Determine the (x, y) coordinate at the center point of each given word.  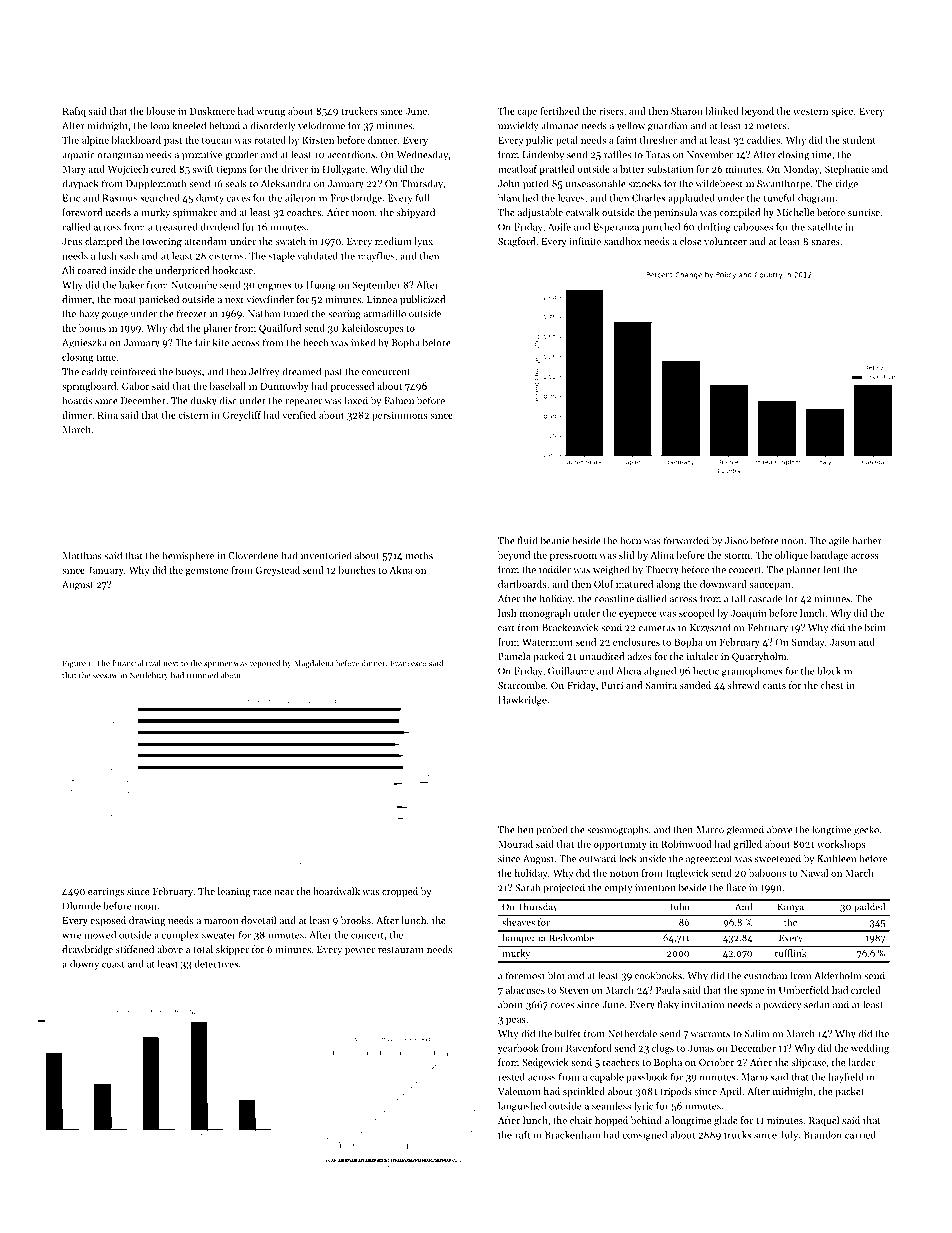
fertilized (560, 111)
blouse (160, 111)
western (810, 111)
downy (84, 965)
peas (516, 1021)
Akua (400, 570)
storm (737, 555)
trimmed (202, 675)
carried (860, 1135)
